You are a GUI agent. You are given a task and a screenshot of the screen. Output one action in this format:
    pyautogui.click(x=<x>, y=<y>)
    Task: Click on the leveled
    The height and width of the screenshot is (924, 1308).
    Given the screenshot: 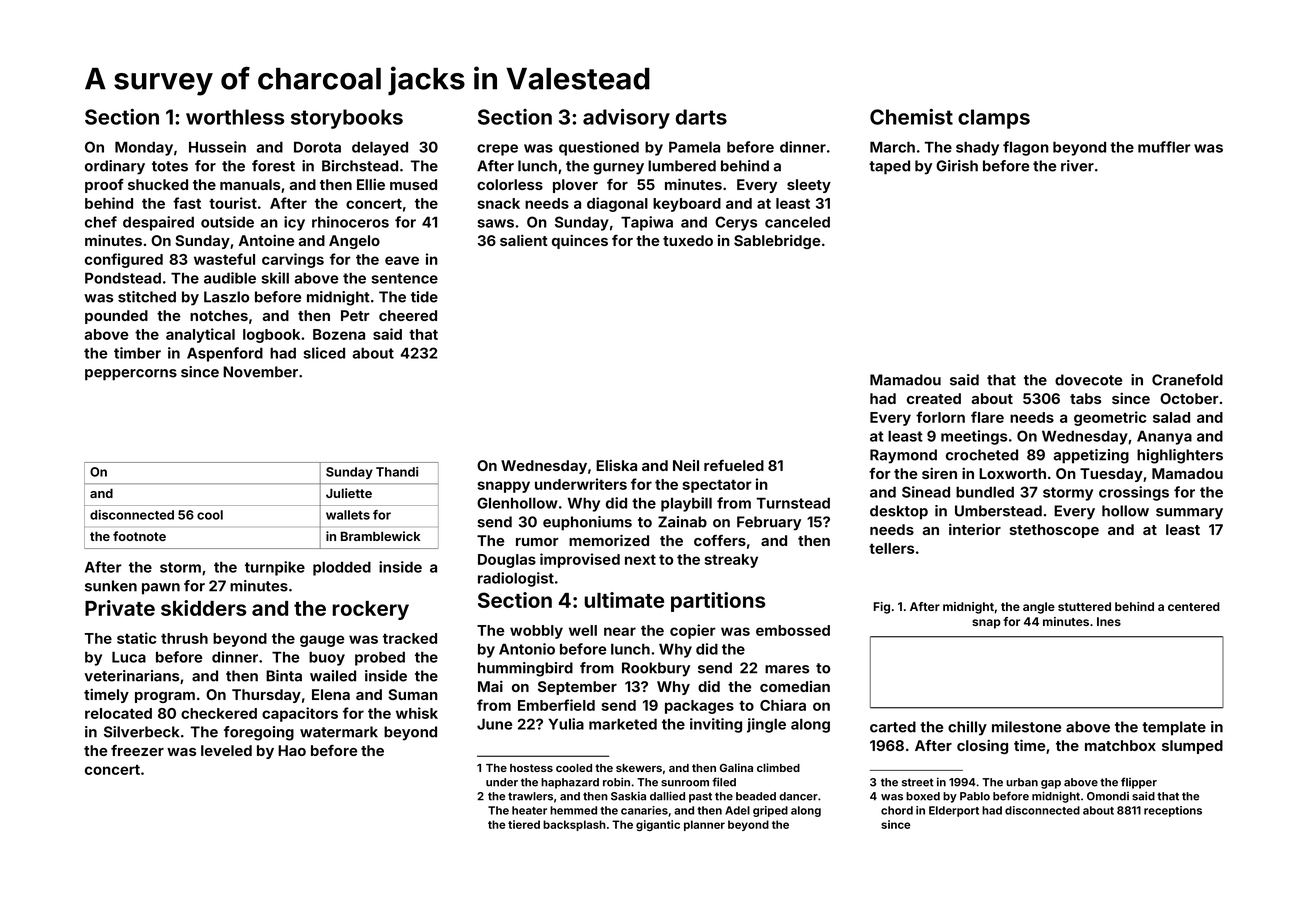 What is the action you would take?
    pyautogui.click(x=226, y=750)
